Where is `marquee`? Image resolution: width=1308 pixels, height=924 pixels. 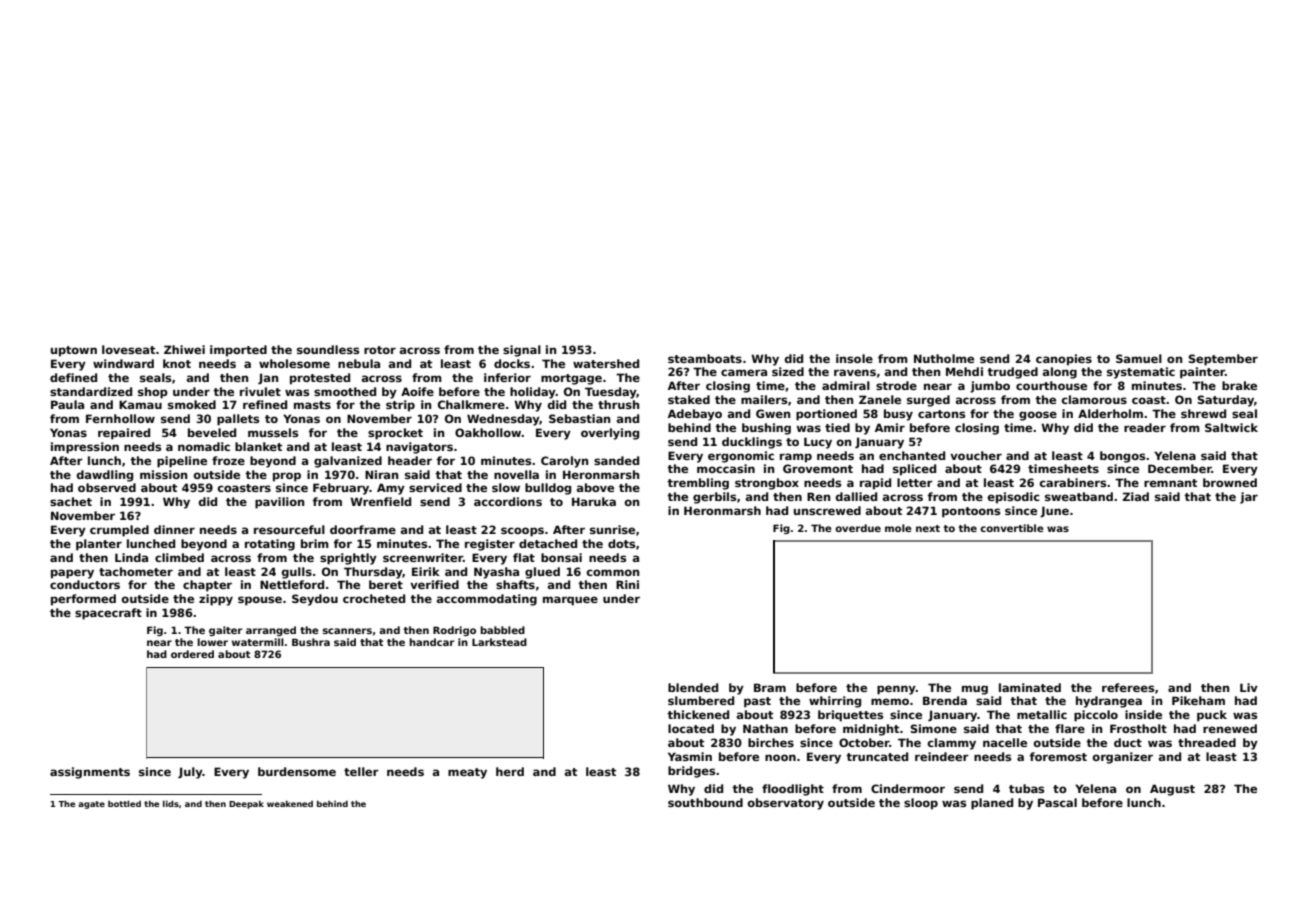
marquee is located at coordinates (570, 601).
